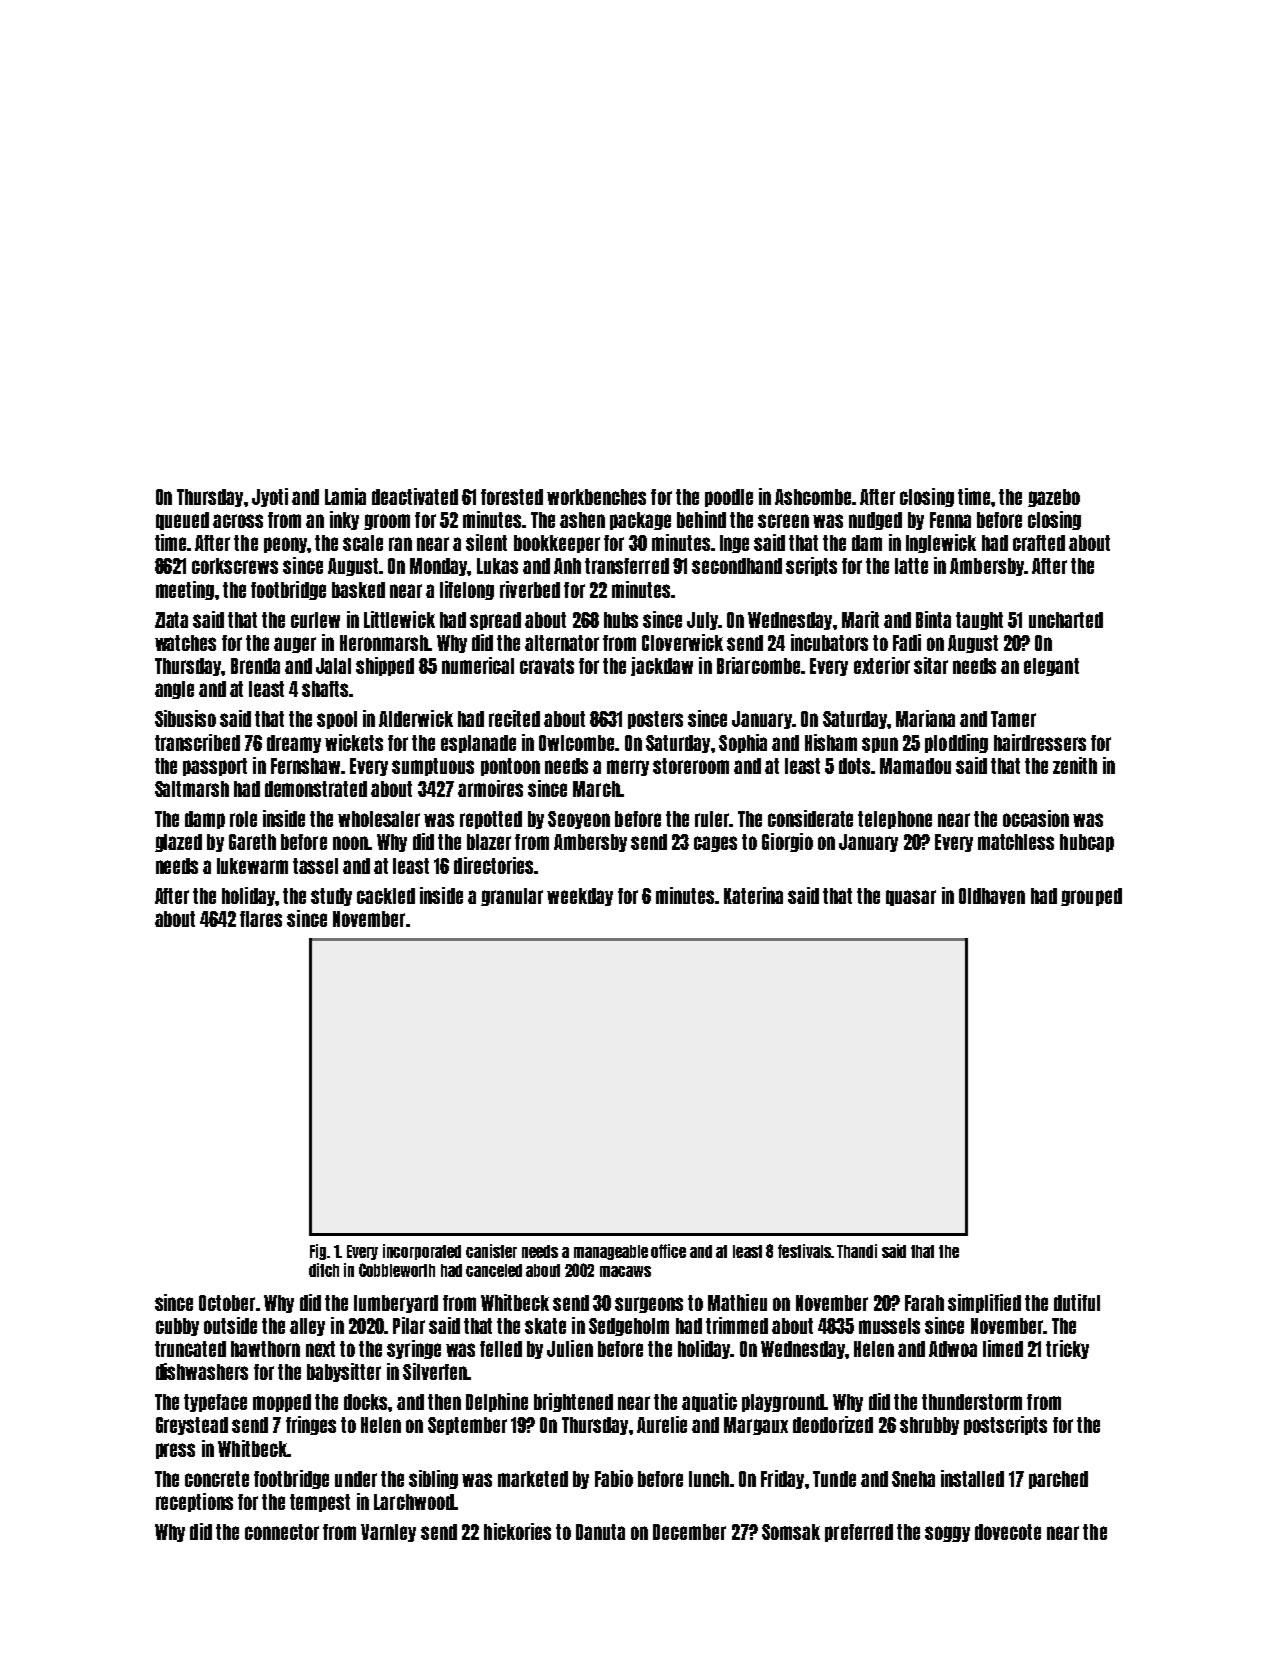  I want to click on Sedgeholm, so click(629, 1327).
